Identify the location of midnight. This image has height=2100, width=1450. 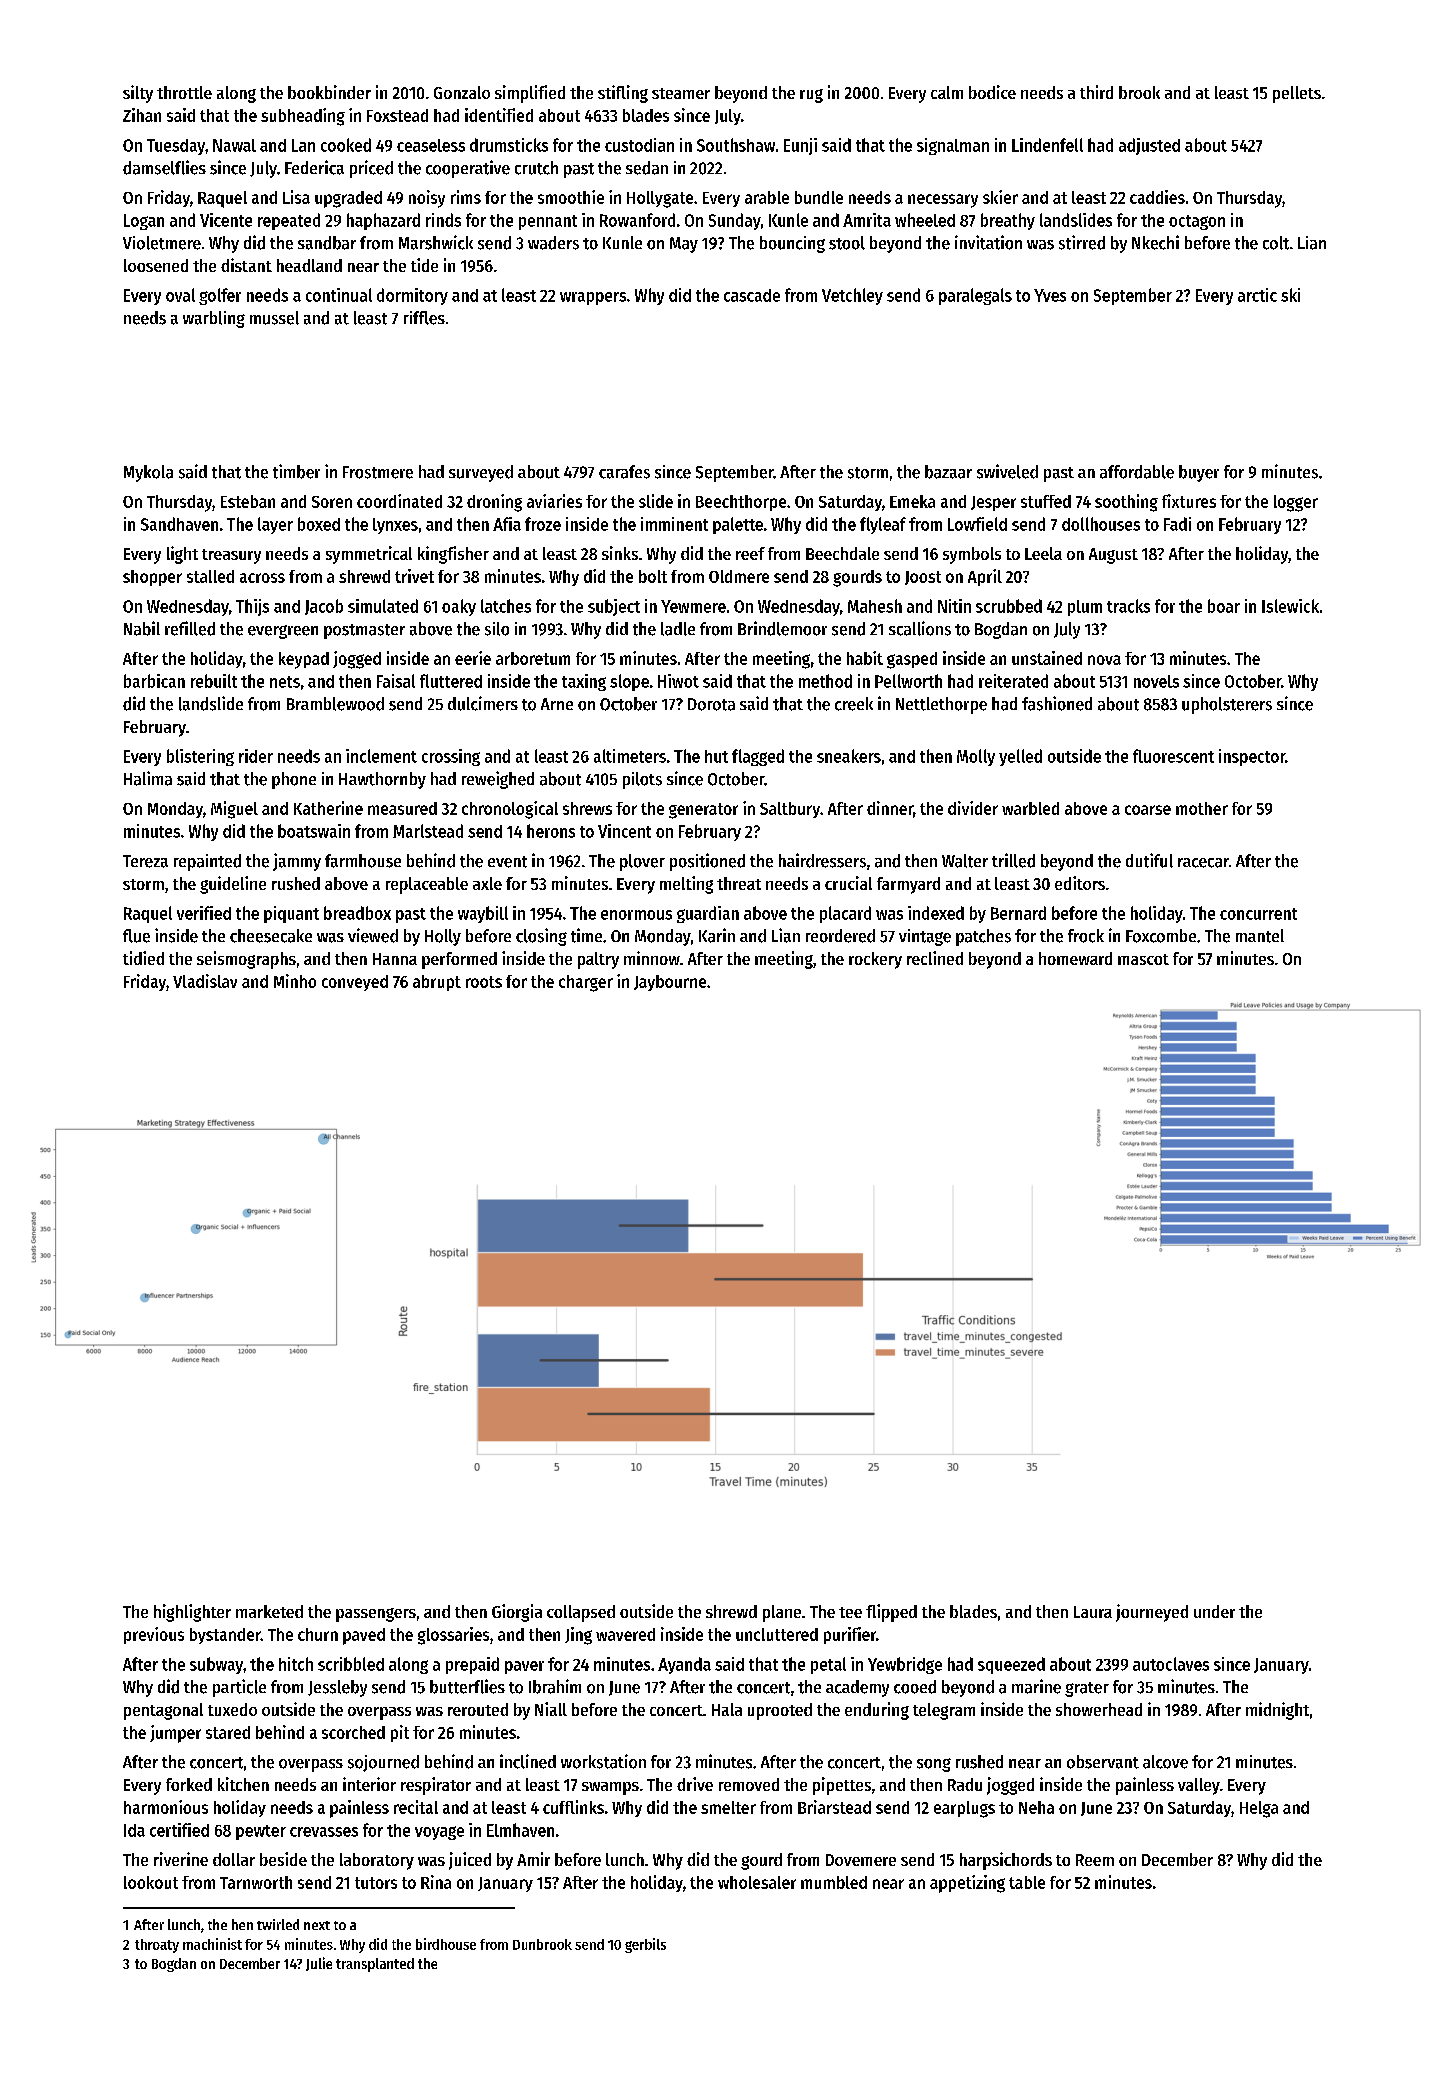
(1277, 1711).
